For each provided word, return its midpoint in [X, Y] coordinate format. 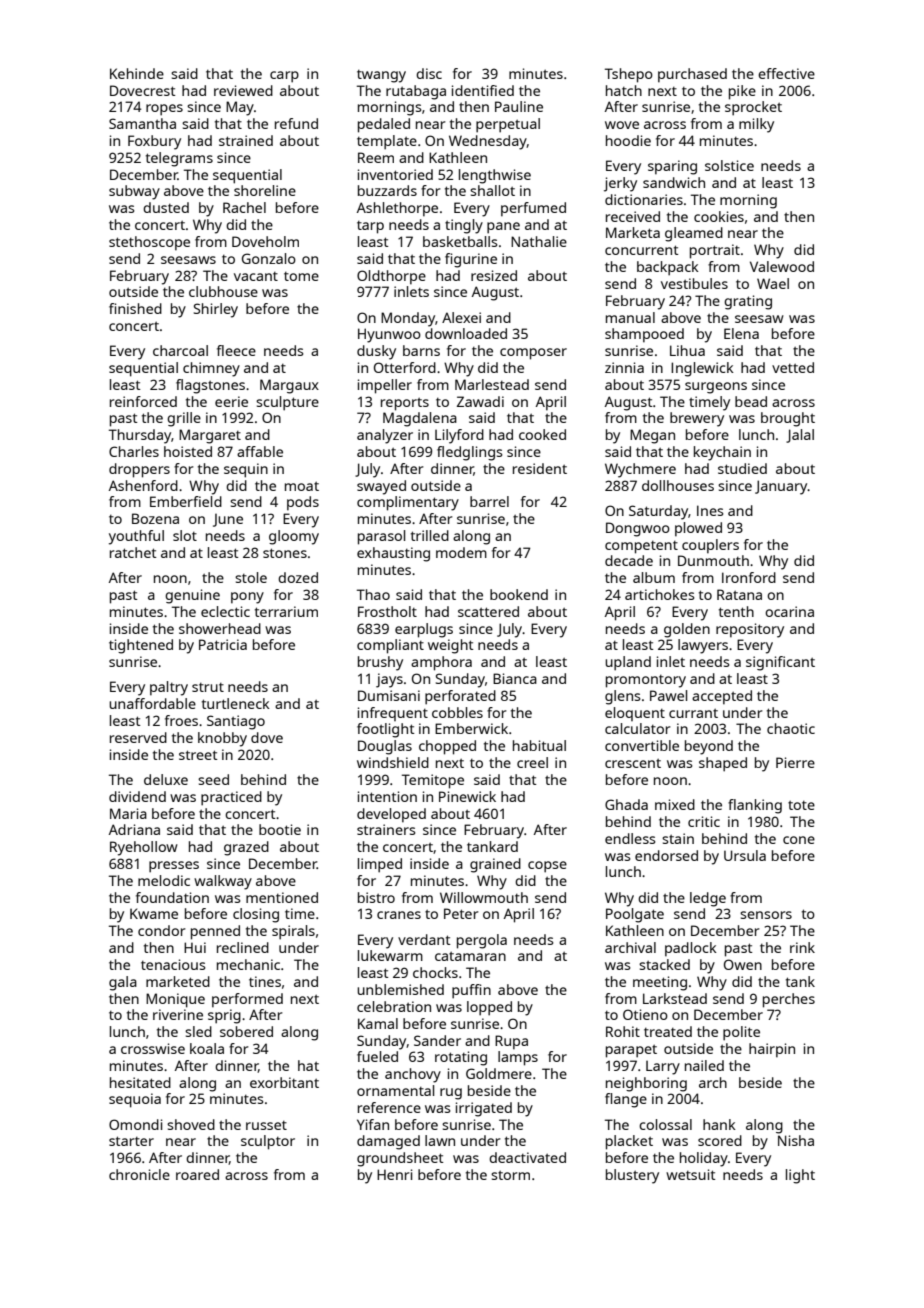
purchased [692, 75]
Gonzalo [269, 258]
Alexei [461, 317]
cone [799, 840]
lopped [489, 1008]
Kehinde [137, 73]
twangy [381, 76]
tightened [141, 646]
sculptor [268, 1142]
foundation [172, 897]
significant [780, 663]
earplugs [424, 630]
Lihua [687, 350]
